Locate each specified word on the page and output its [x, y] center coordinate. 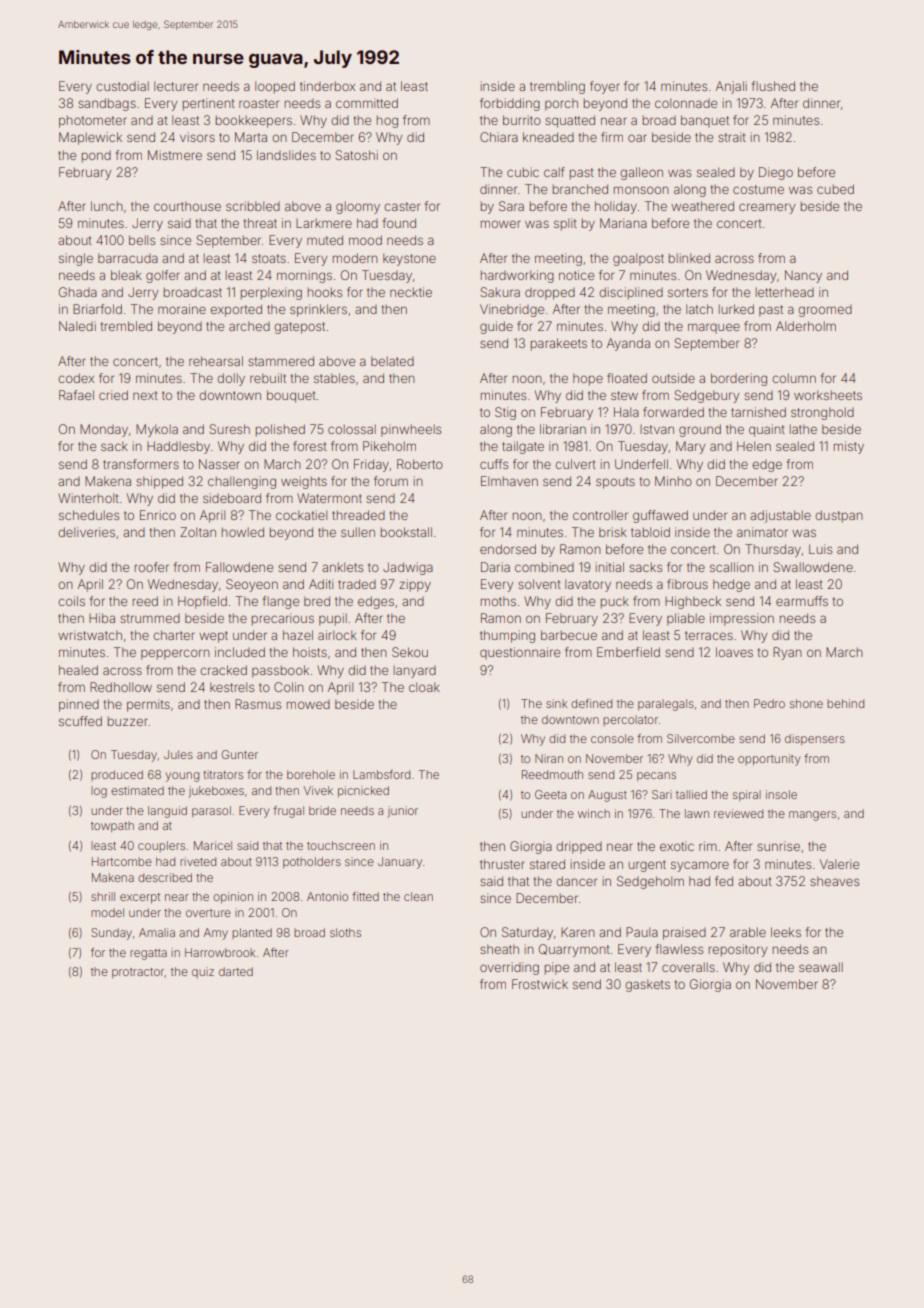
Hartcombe [122, 861]
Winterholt [88, 498]
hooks [325, 292]
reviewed [738, 813]
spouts [615, 483]
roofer [152, 567]
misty [849, 447]
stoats [269, 258]
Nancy [803, 276]
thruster [502, 864]
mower [501, 224]
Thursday [773, 550]
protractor [138, 973]
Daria [495, 567]
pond [96, 157]
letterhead [785, 292]
